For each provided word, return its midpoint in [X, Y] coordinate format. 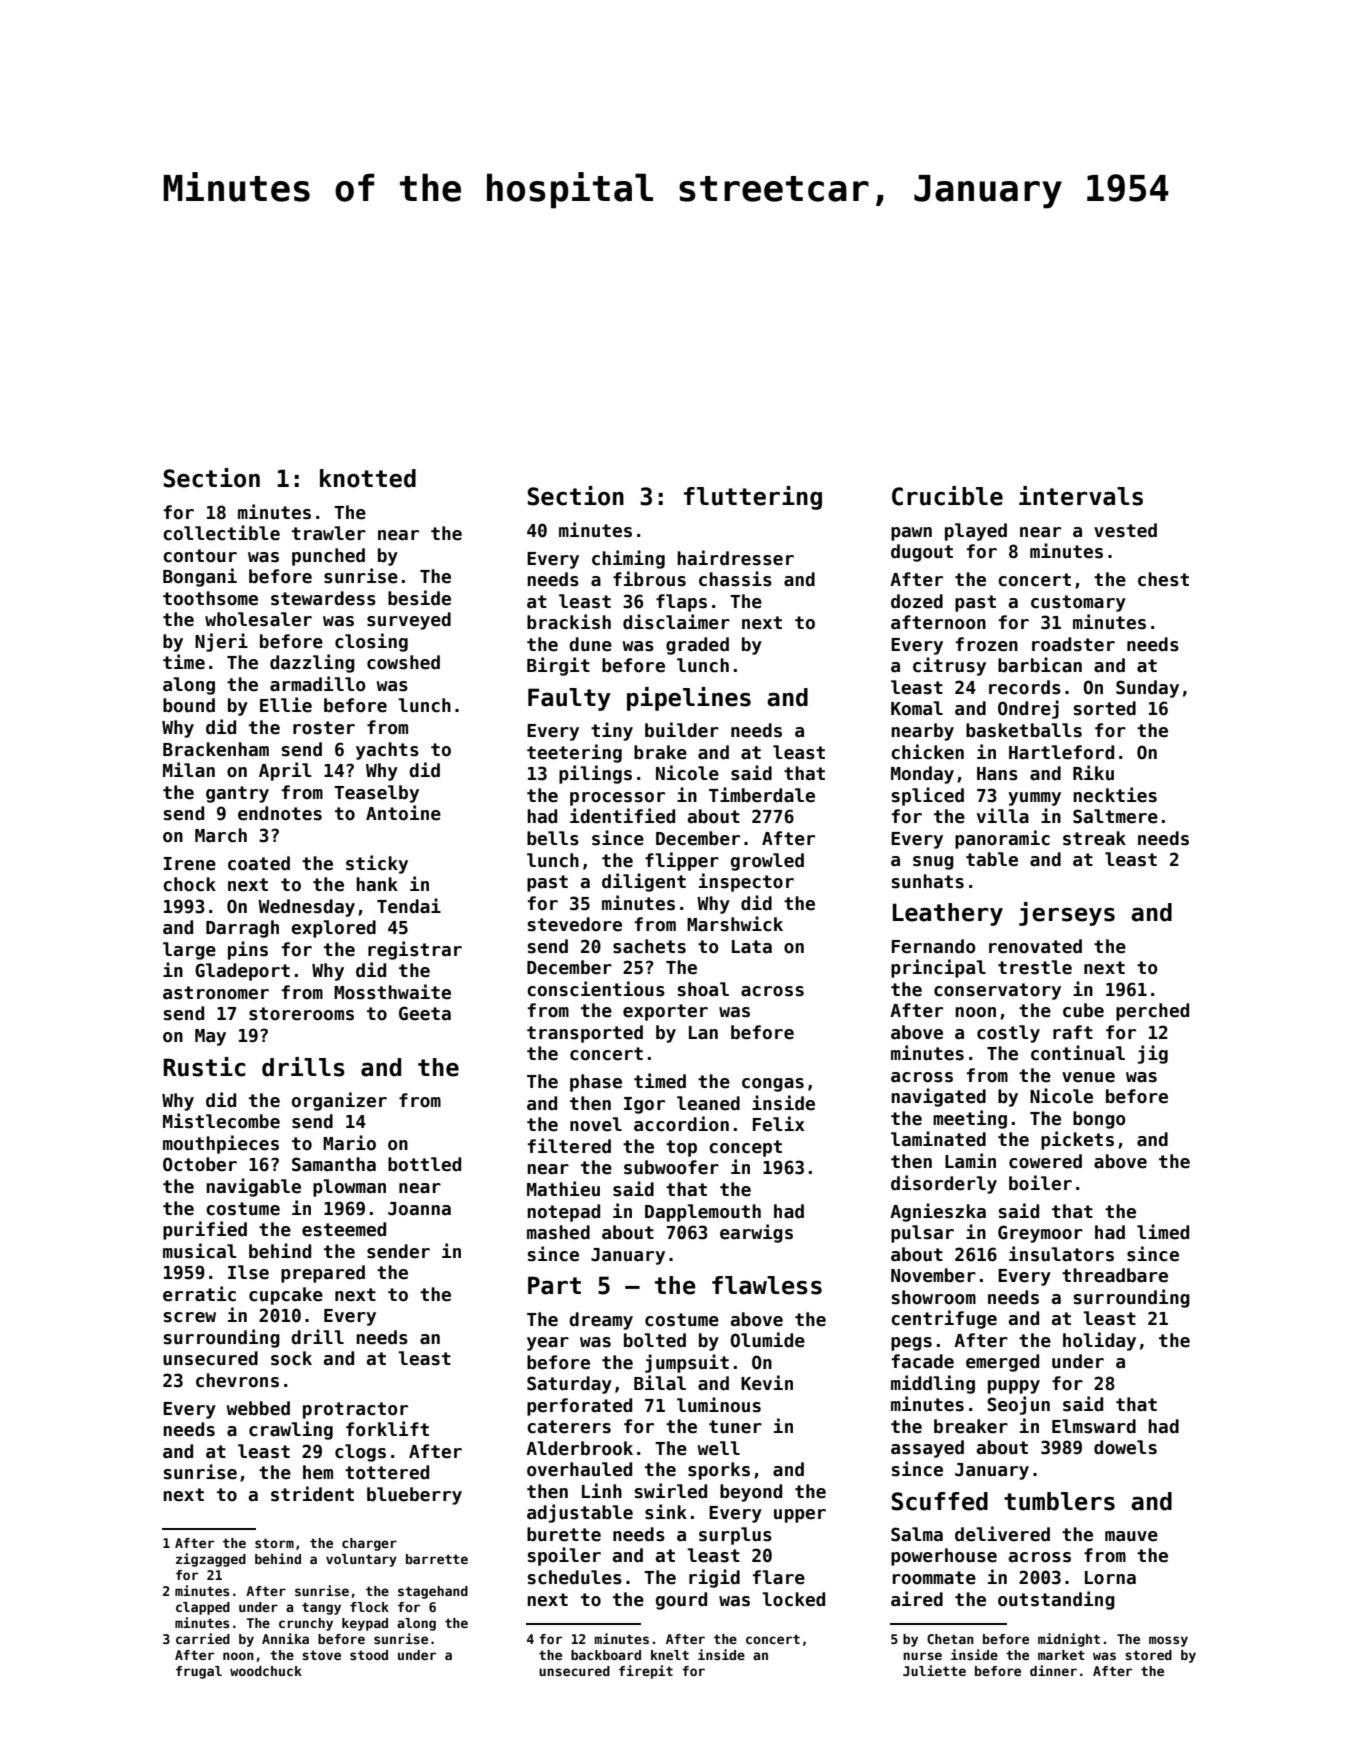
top [681, 1148]
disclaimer [676, 622]
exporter [665, 1012]
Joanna [419, 1209]
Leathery [948, 914]
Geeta [425, 1013]
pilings [595, 774]
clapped [203, 1608]
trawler [329, 533]
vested [1125, 530]
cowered [1045, 1161]
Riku [1093, 773]
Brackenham [216, 749]
